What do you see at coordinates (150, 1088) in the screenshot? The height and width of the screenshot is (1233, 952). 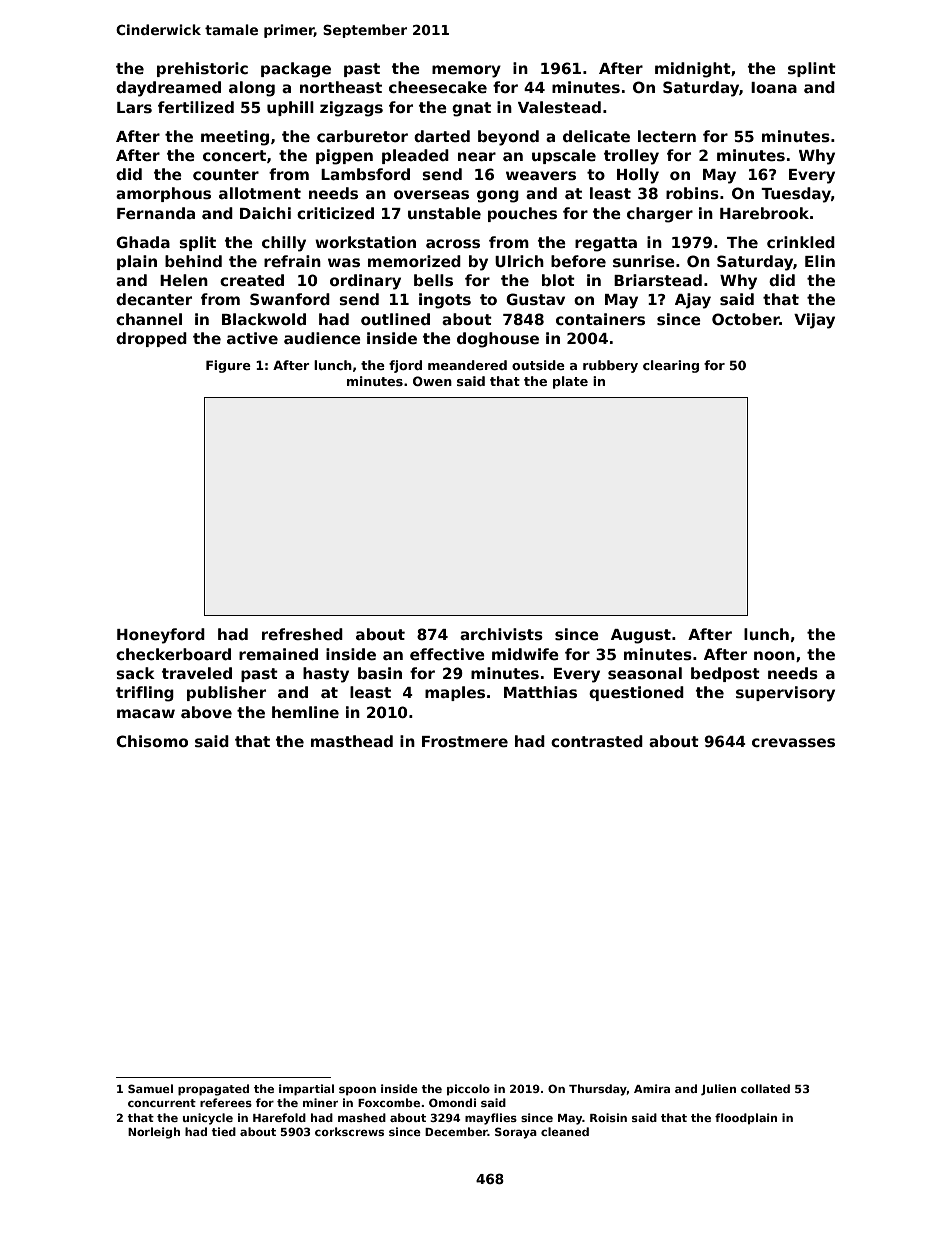 I see `Samuel` at bounding box center [150, 1088].
